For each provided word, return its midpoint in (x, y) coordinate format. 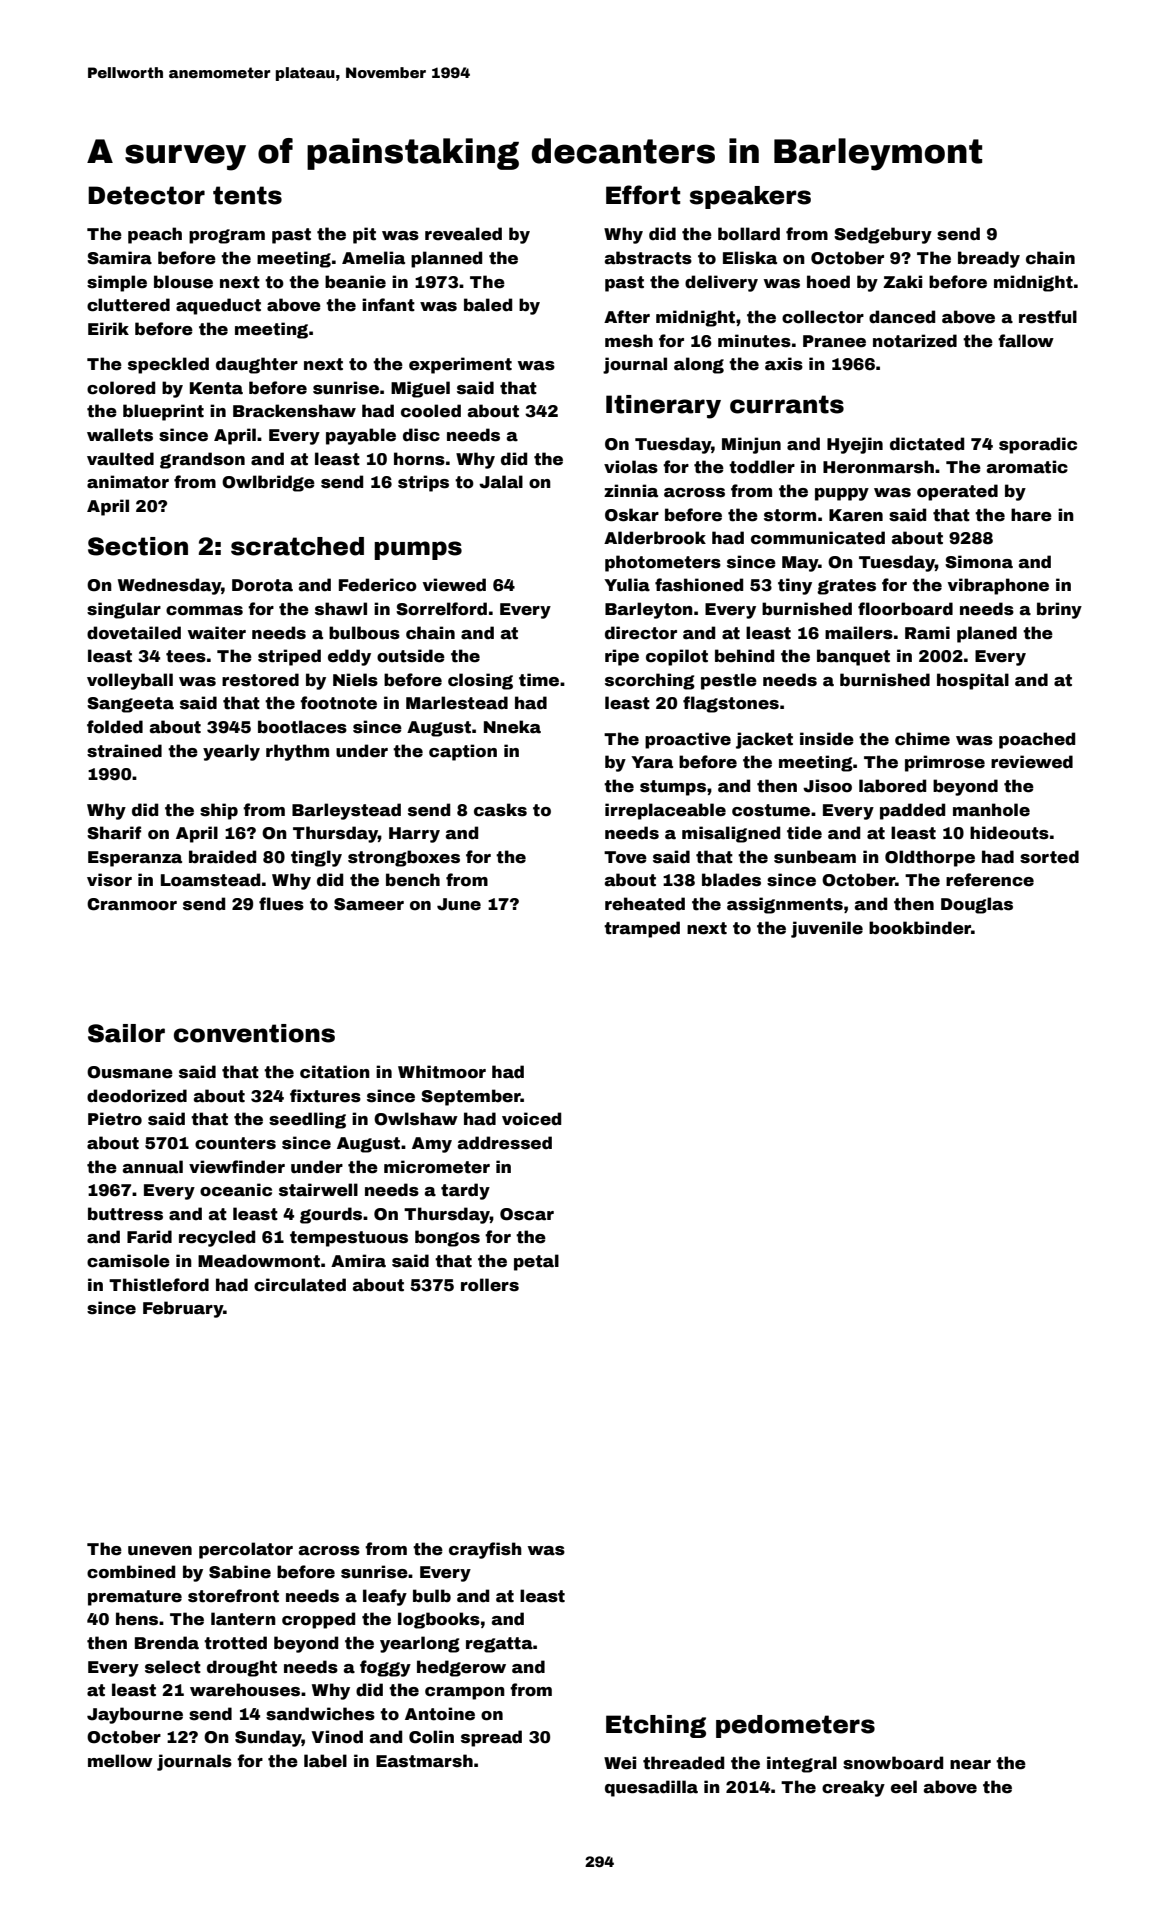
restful (1048, 317)
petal (536, 1262)
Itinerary (663, 407)
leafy (385, 1597)
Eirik (108, 328)
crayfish (485, 1550)
